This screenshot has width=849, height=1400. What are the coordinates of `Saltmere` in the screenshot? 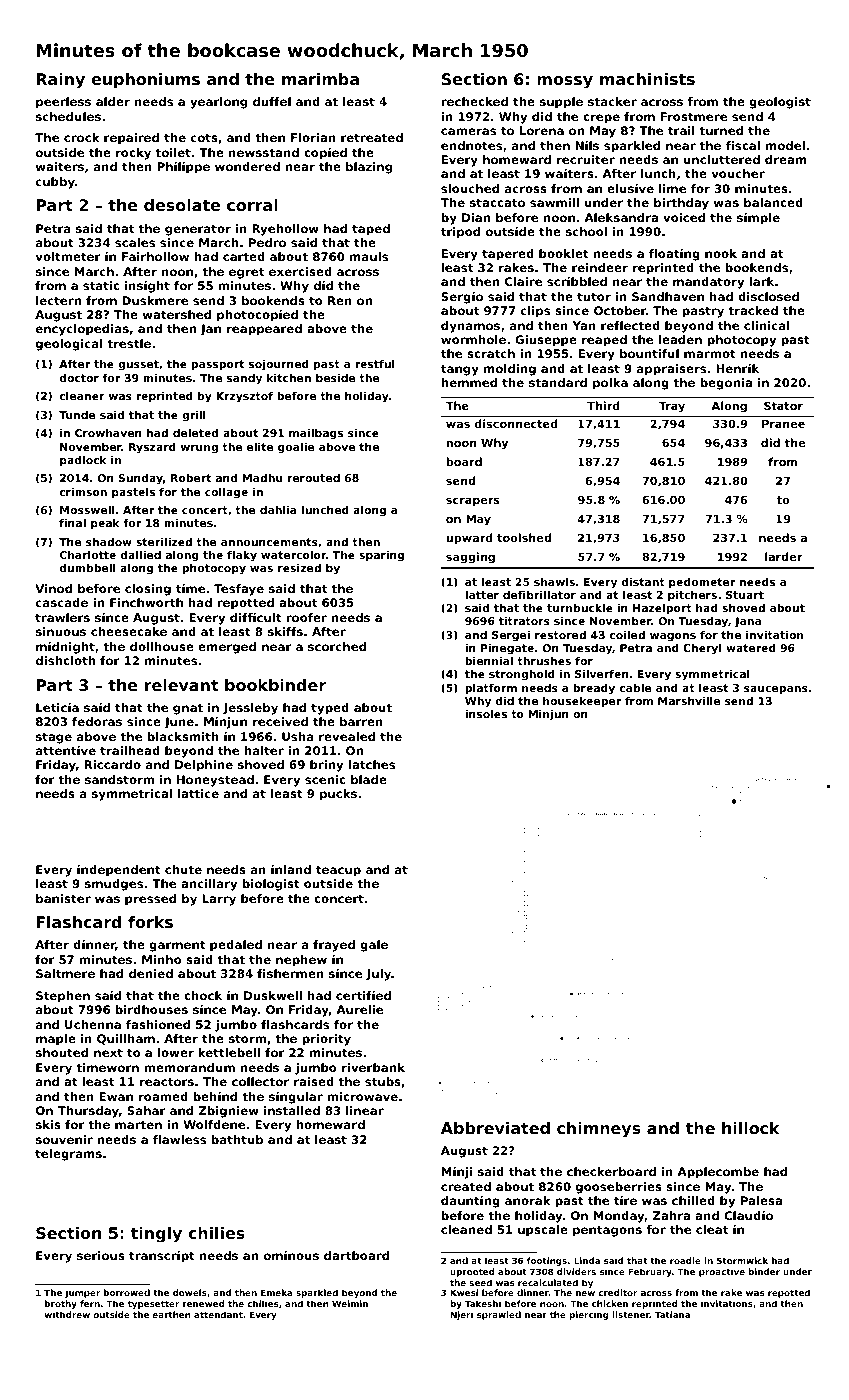 It's located at (65, 973).
